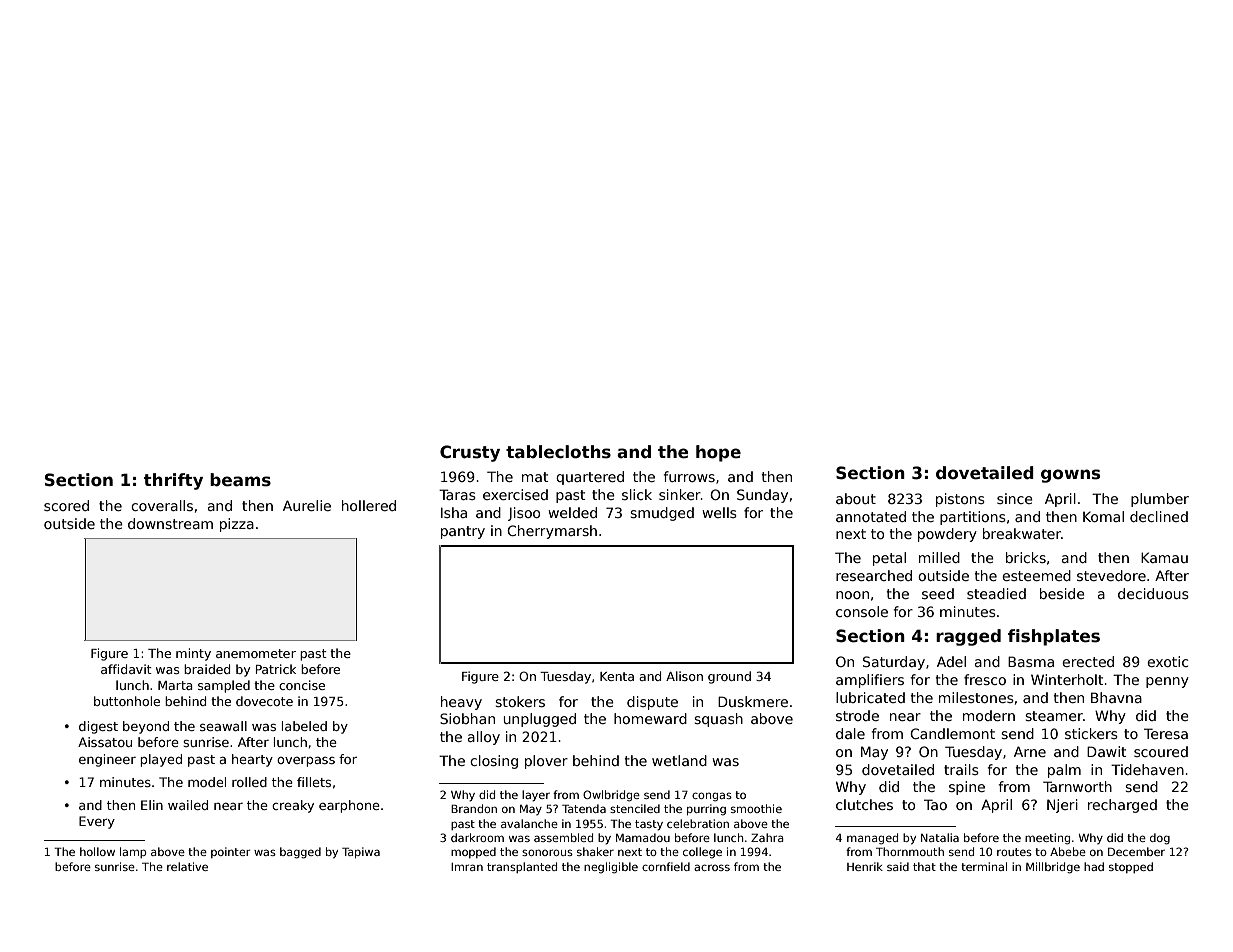 This screenshot has width=1233, height=952. Describe the element at coordinates (240, 480) in the screenshot. I see `beams` at that location.
